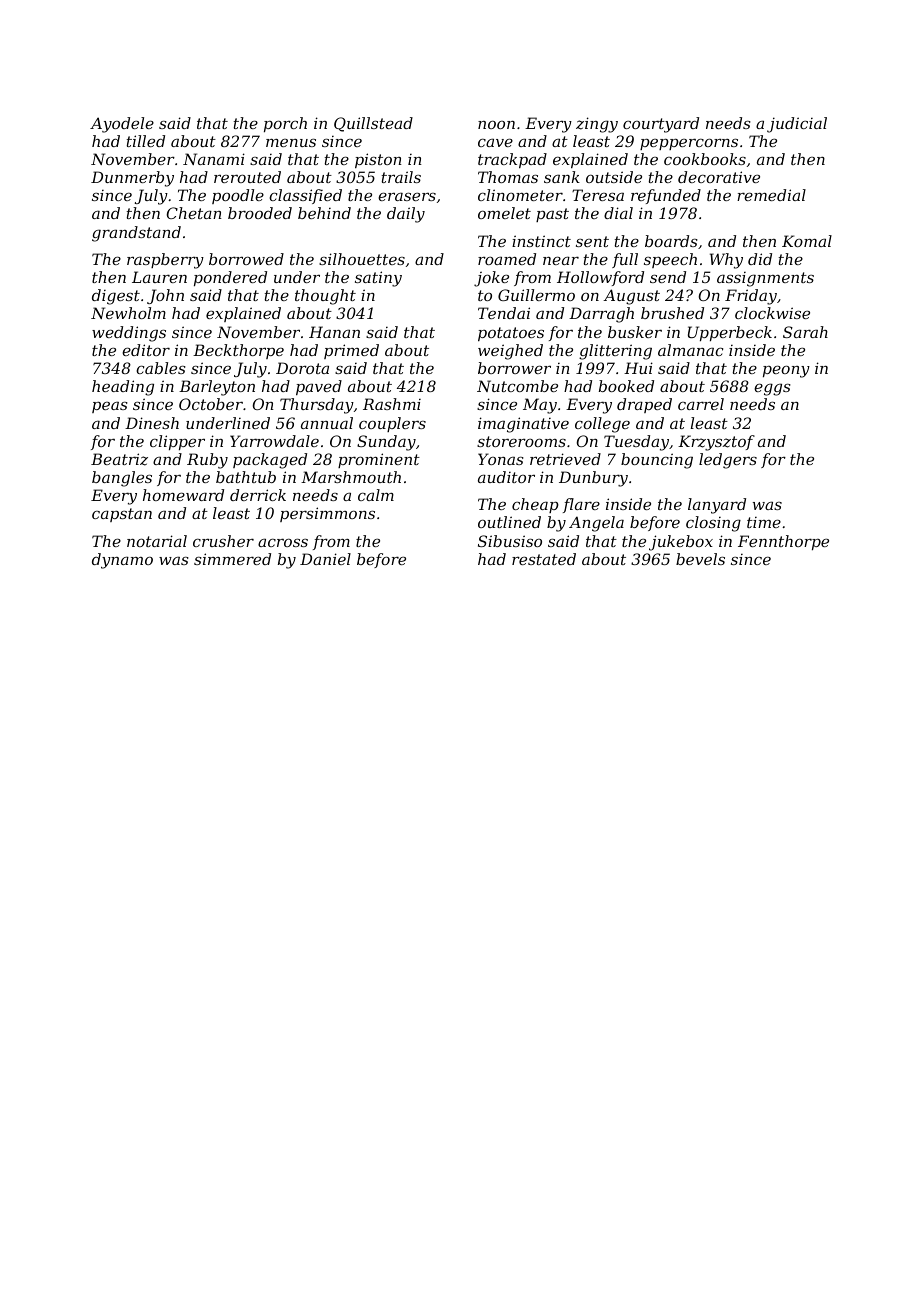 Image resolution: width=924 pixels, height=1308 pixels. What do you see at coordinates (510, 541) in the page?
I see `Sibusiso` at bounding box center [510, 541].
